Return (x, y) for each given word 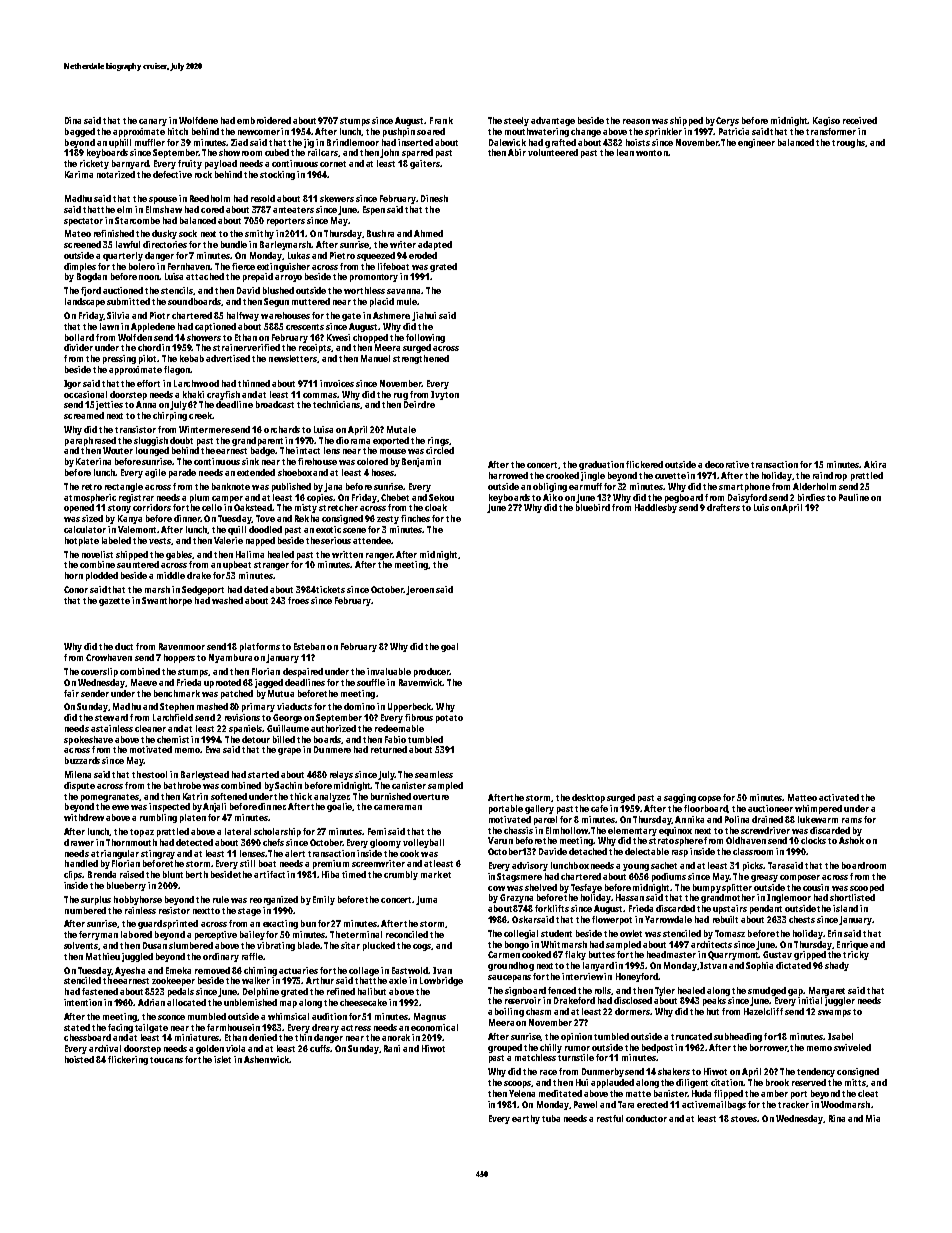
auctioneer (770, 808)
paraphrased (90, 441)
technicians (337, 405)
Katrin (195, 796)
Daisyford (747, 498)
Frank (441, 120)
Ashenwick (267, 1059)
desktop (588, 798)
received (860, 120)
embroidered (264, 120)
